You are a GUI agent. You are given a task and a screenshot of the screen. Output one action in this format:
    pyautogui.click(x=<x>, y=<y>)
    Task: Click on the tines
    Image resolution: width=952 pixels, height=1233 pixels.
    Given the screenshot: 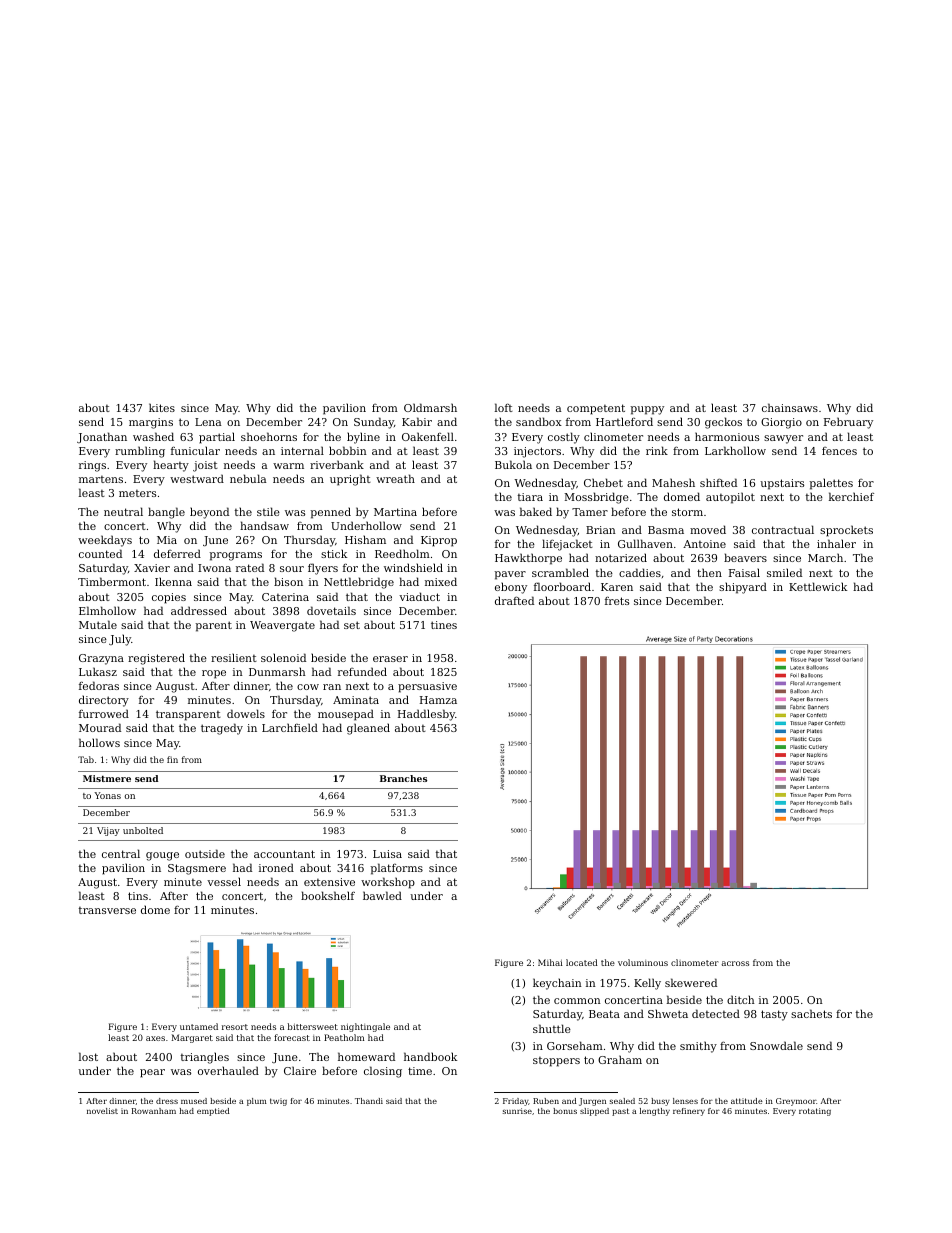 What is the action you would take?
    pyautogui.click(x=444, y=625)
